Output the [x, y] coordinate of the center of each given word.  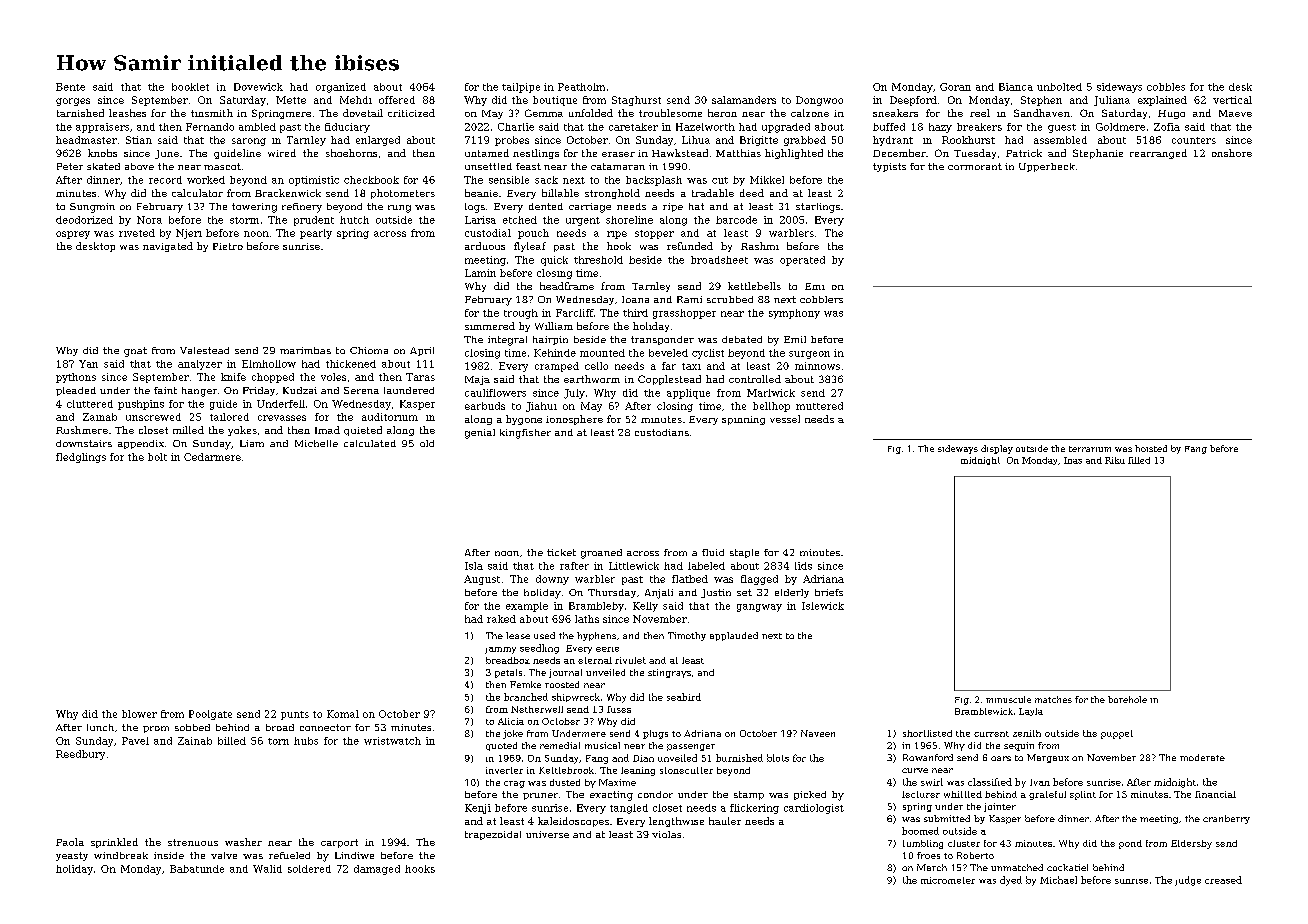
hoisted [1151, 448]
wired [282, 153]
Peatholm [581, 87]
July [574, 394]
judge [1188, 881]
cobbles [1166, 87]
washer [243, 842]
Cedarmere [212, 457]
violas [666, 834]
